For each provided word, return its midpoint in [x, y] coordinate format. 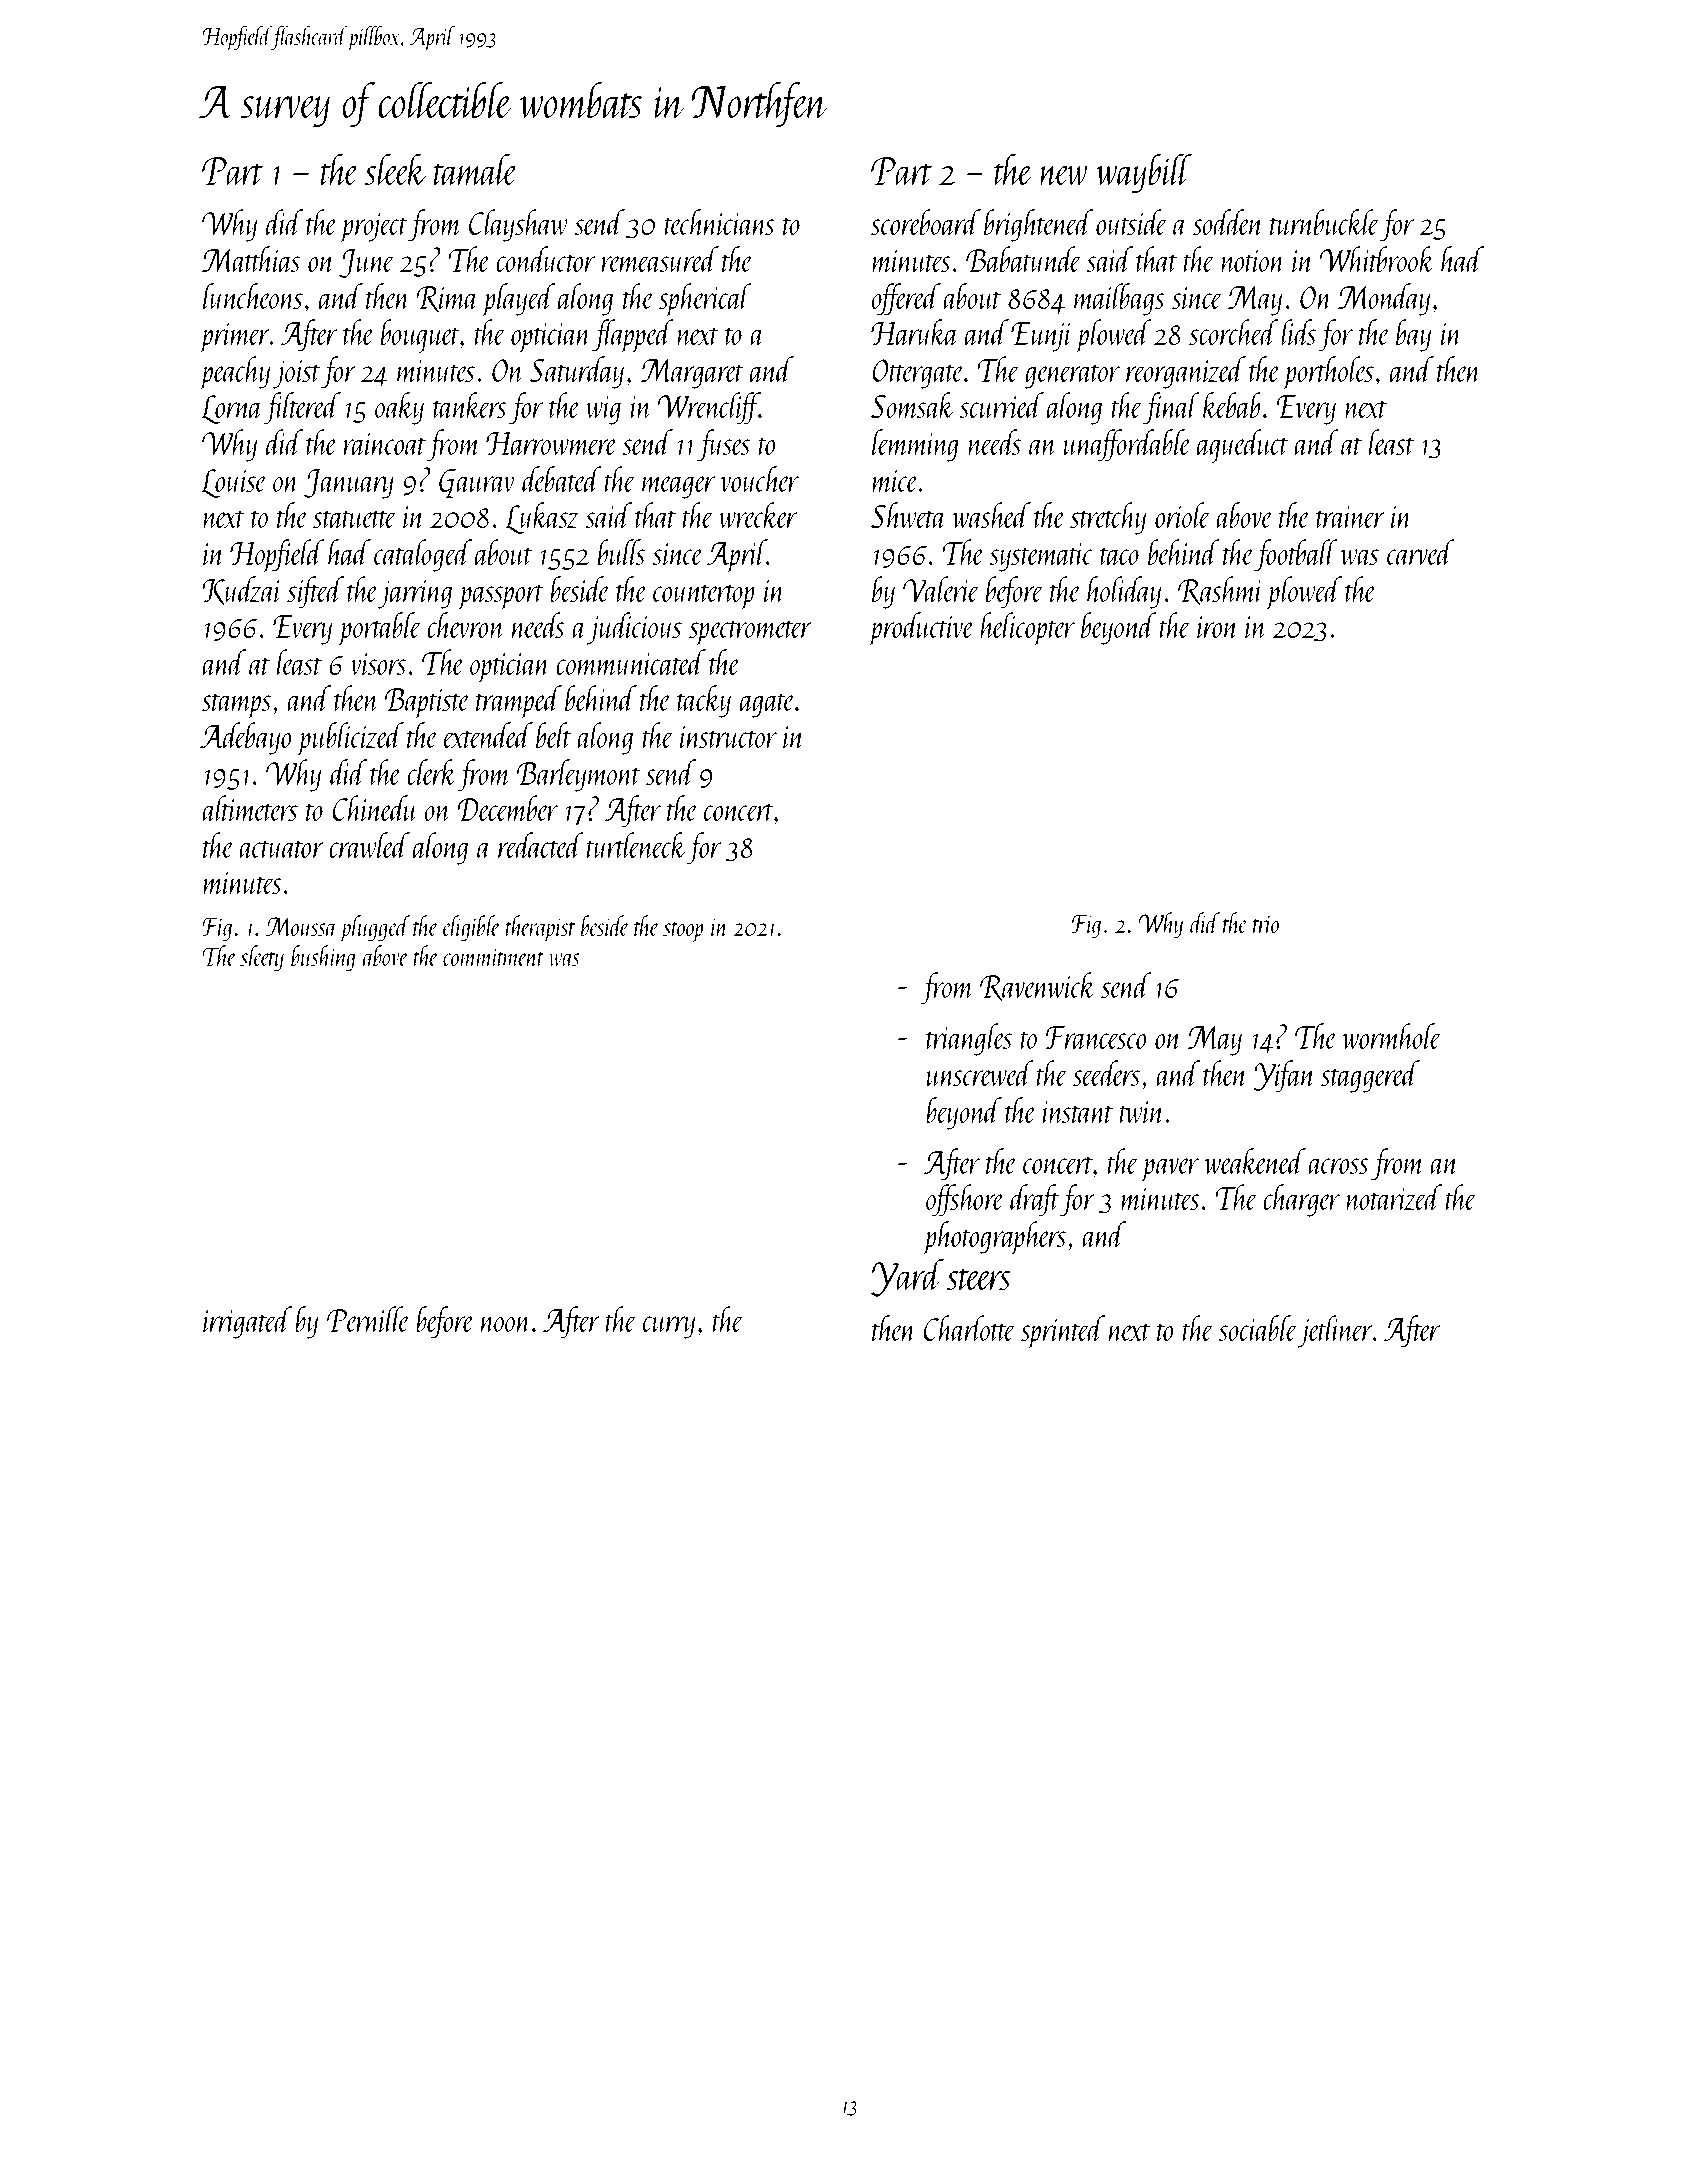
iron [1218, 627]
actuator [281, 849]
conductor [545, 259]
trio [1266, 924]
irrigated [247, 1322]
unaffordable [1127, 445]
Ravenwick [1038, 986]
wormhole [1392, 1036]
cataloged [423, 555]
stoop [683, 932]
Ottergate [918, 374]
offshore [965, 1200]
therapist [540, 928]
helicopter [1027, 629]
